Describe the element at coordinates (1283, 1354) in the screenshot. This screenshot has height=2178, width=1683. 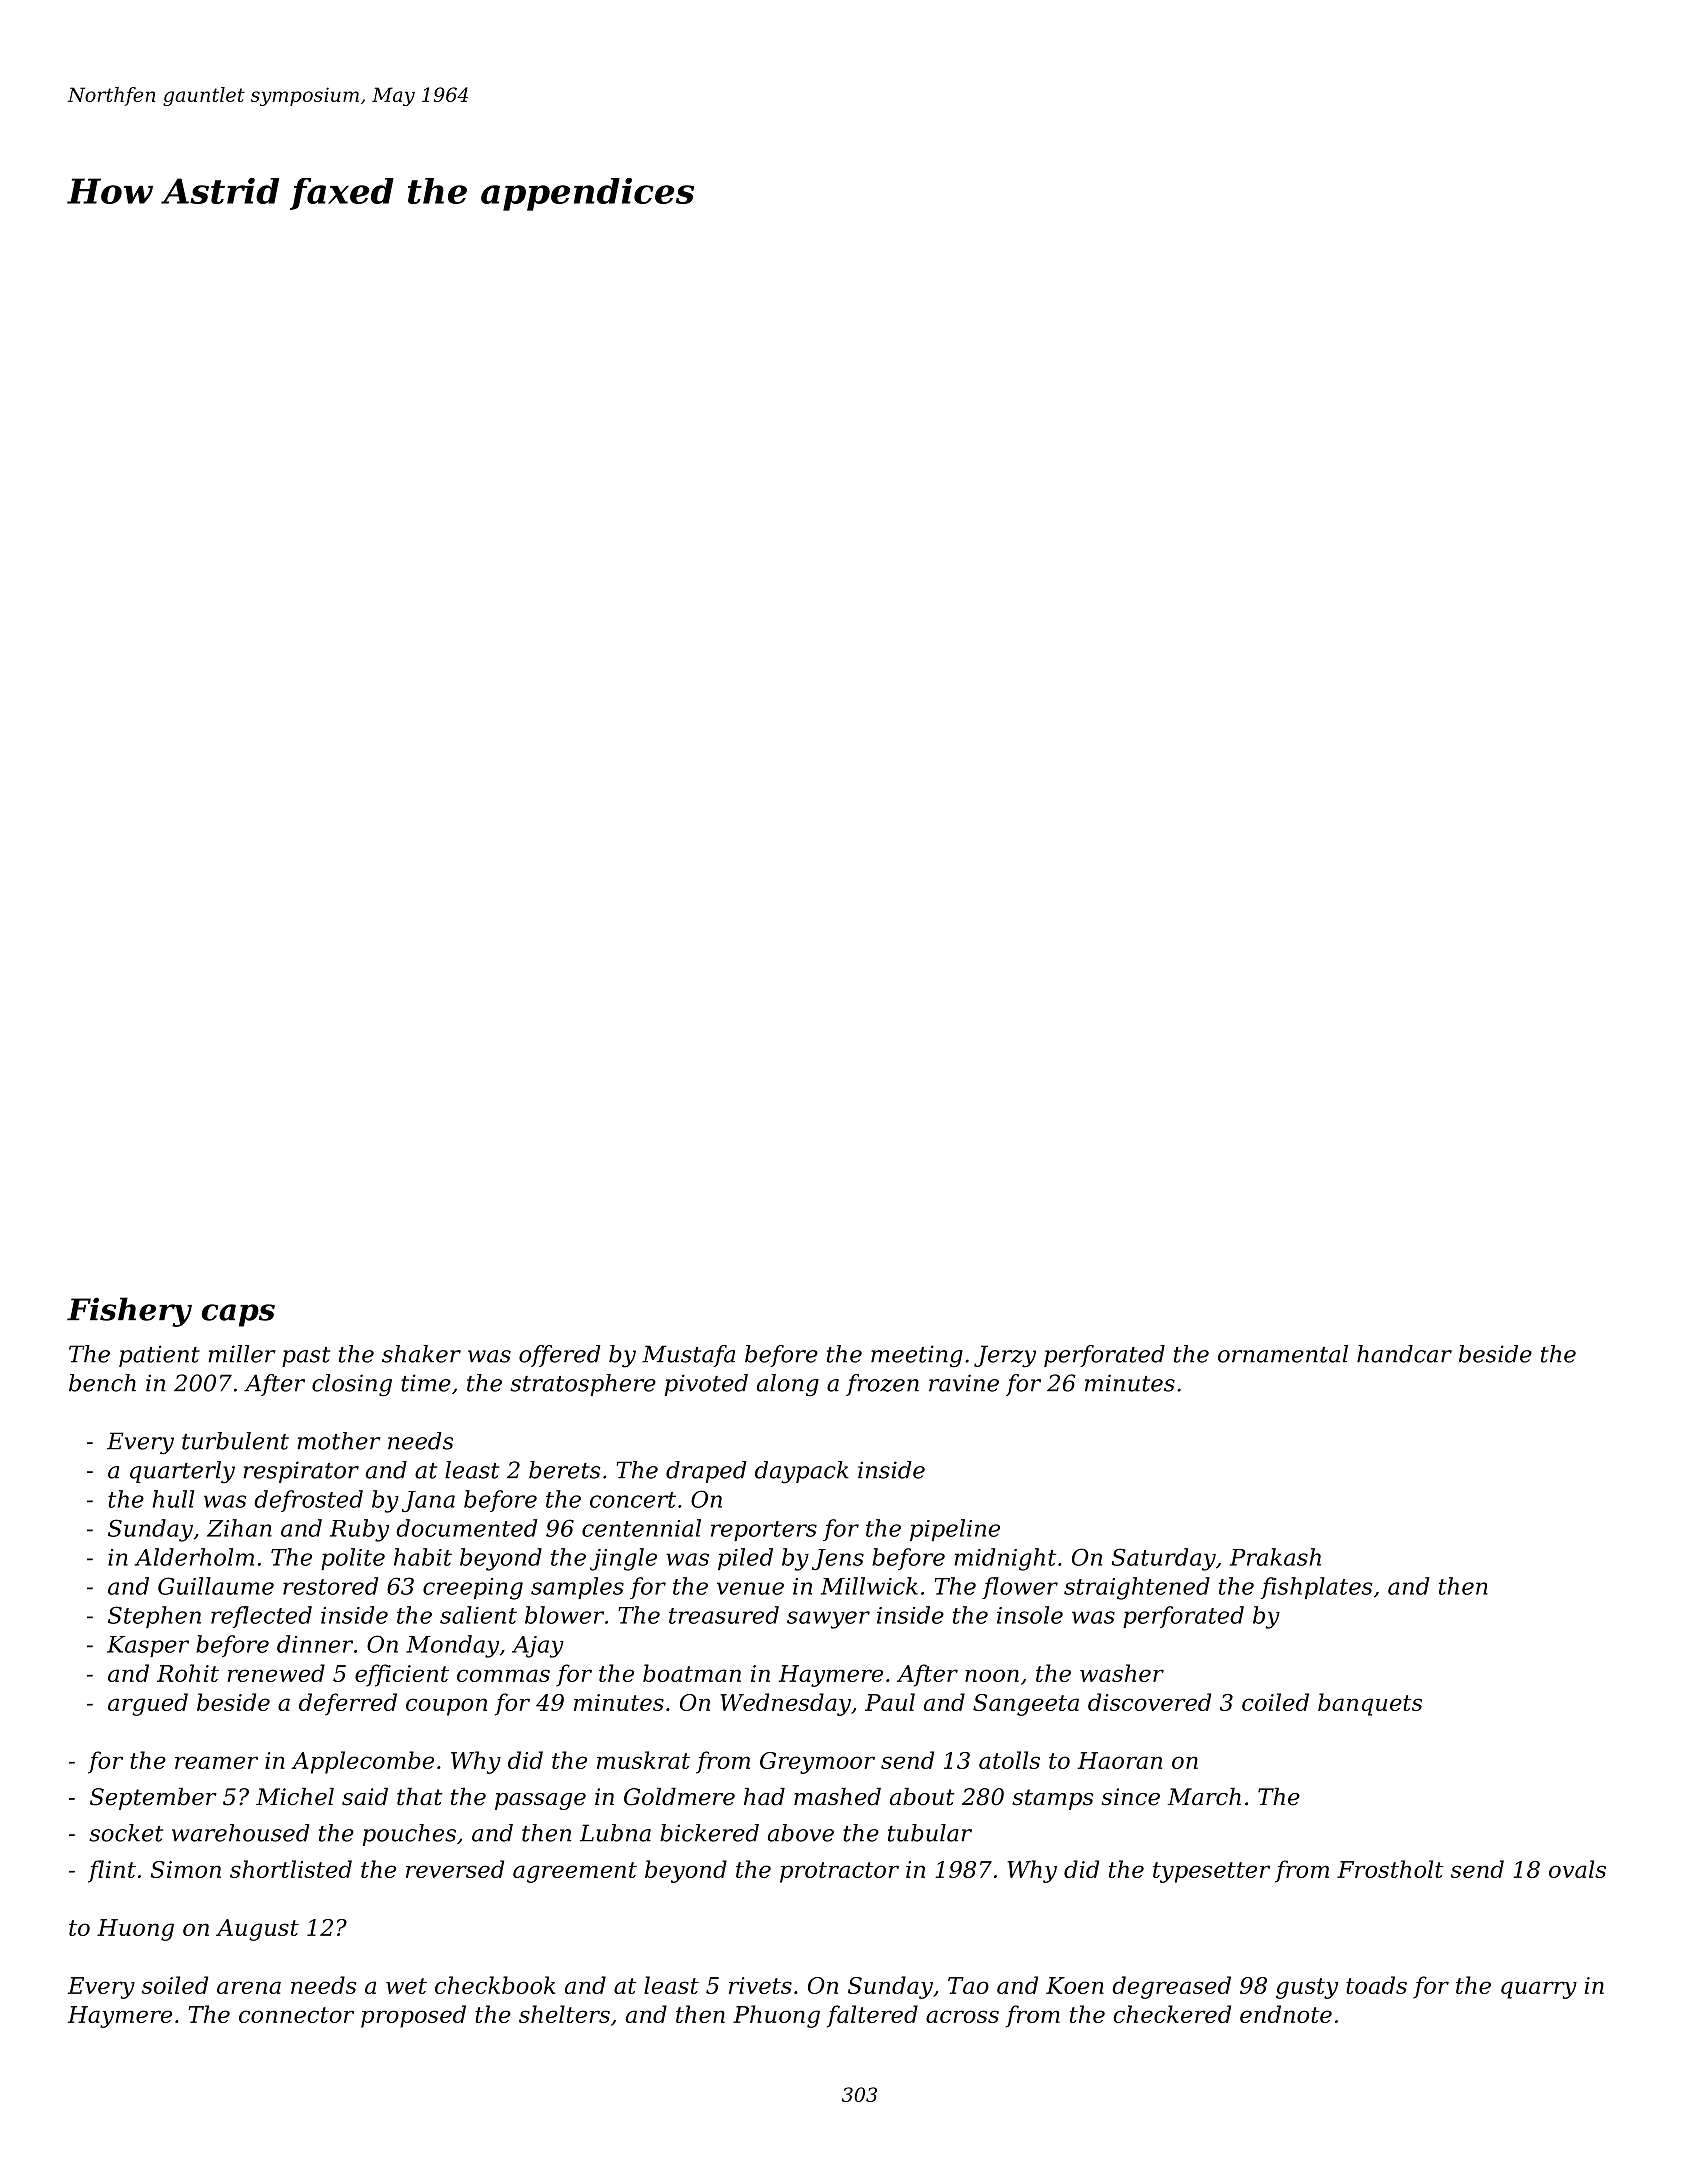
I see `ornamental` at that location.
